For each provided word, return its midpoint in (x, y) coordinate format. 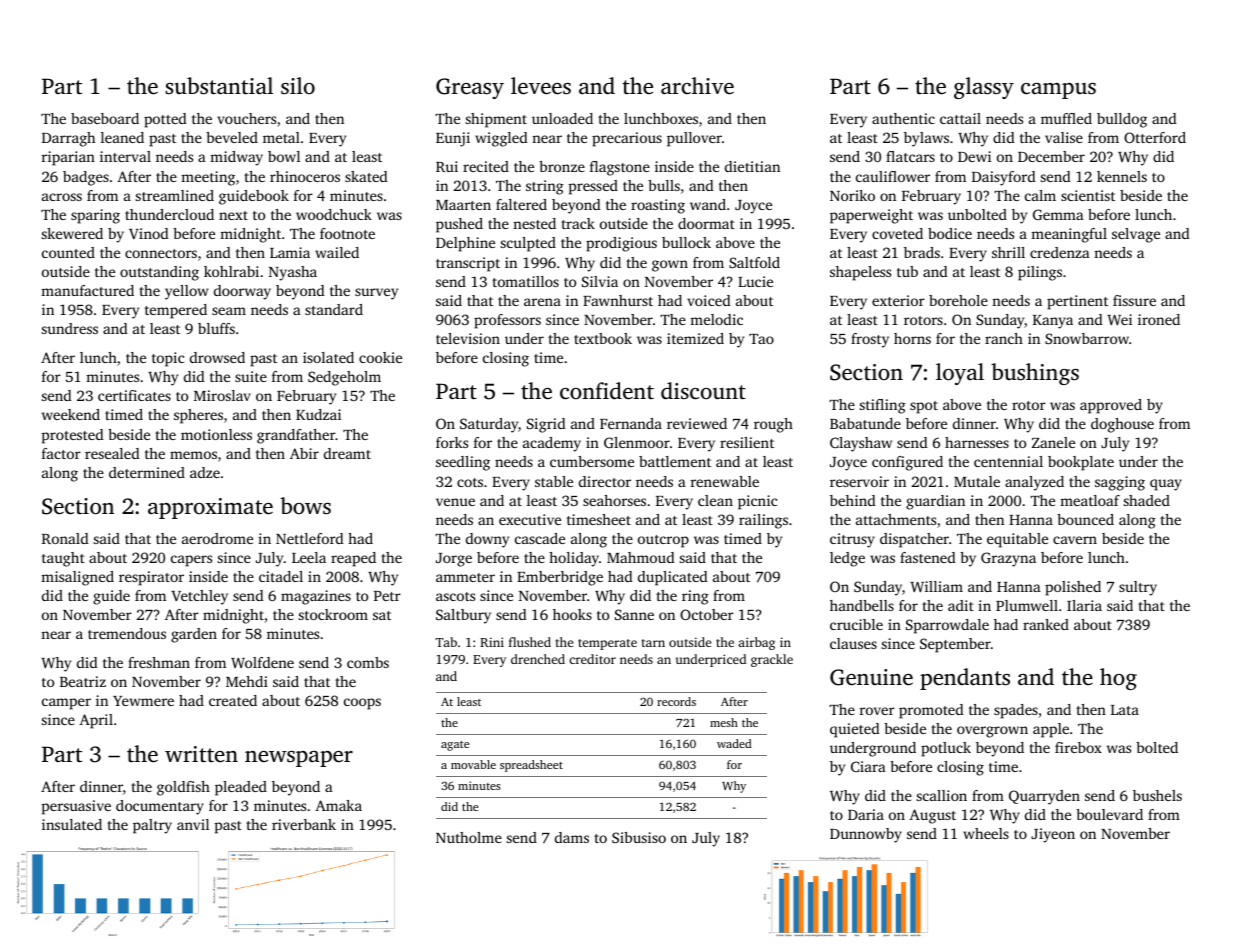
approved (1111, 406)
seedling (463, 463)
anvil (193, 824)
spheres (198, 416)
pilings (1040, 273)
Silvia (600, 281)
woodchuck (334, 214)
